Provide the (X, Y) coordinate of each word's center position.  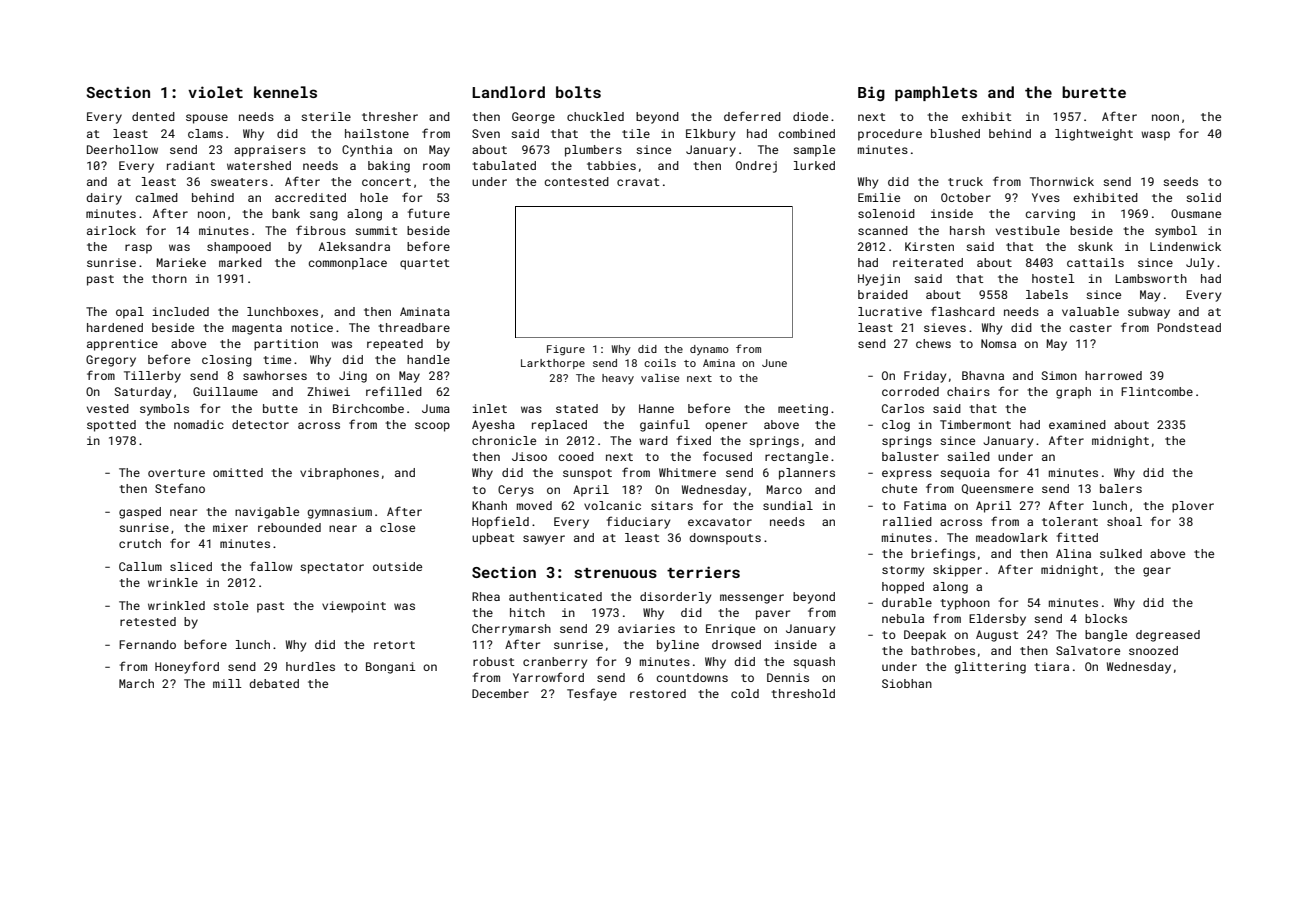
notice (312, 327)
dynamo (709, 350)
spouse (207, 119)
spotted (111, 426)
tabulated (504, 165)
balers (1121, 488)
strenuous (615, 573)
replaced (559, 426)
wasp (1155, 136)
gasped (140, 513)
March (136, 683)
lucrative (890, 311)
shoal (1124, 521)
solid (1203, 197)
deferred (752, 116)
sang (324, 216)
